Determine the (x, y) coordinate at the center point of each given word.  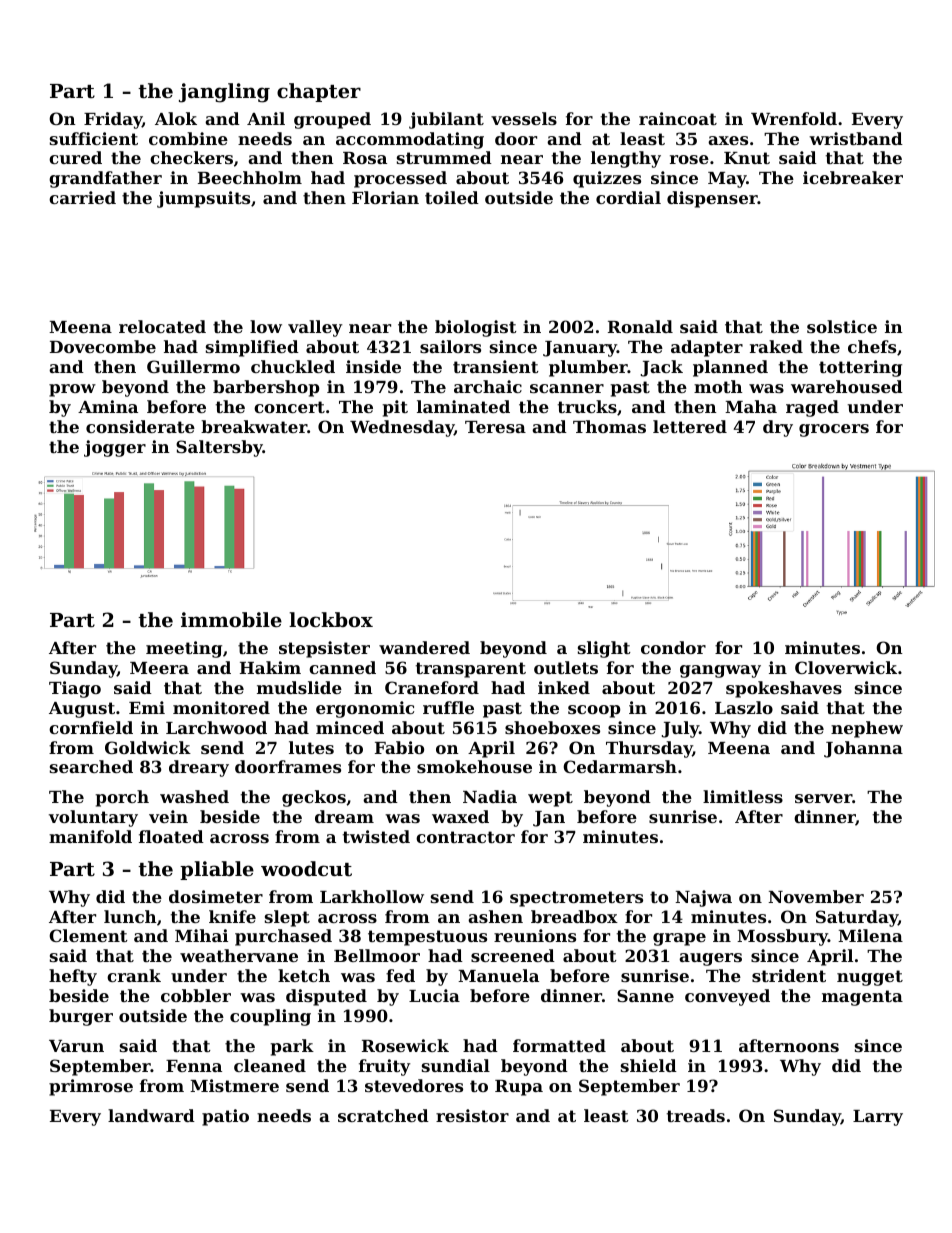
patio (225, 1117)
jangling (224, 93)
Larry (878, 1118)
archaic (488, 386)
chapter (319, 92)
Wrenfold (794, 118)
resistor (472, 1115)
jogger (115, 448)
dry (778, 428)
